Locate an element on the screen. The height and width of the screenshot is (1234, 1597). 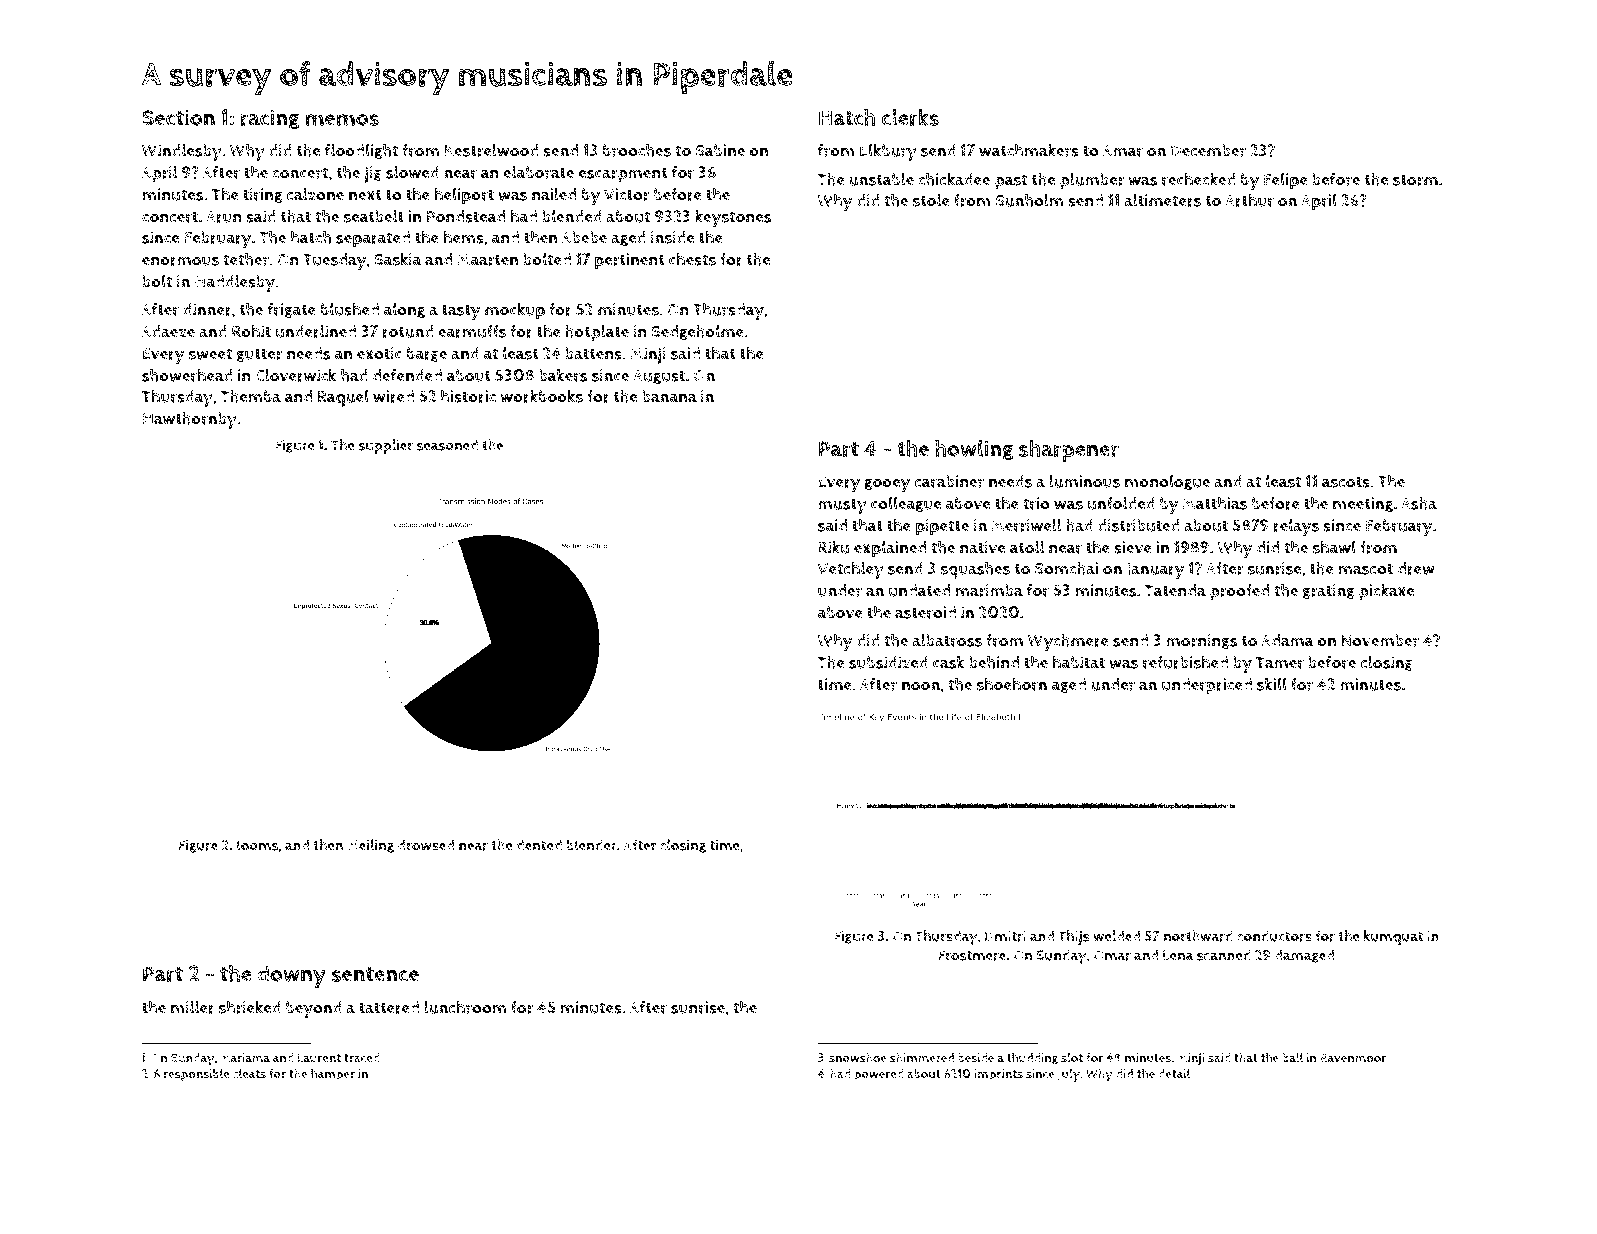
Hawthornby is located at coordinates (190, 420).
